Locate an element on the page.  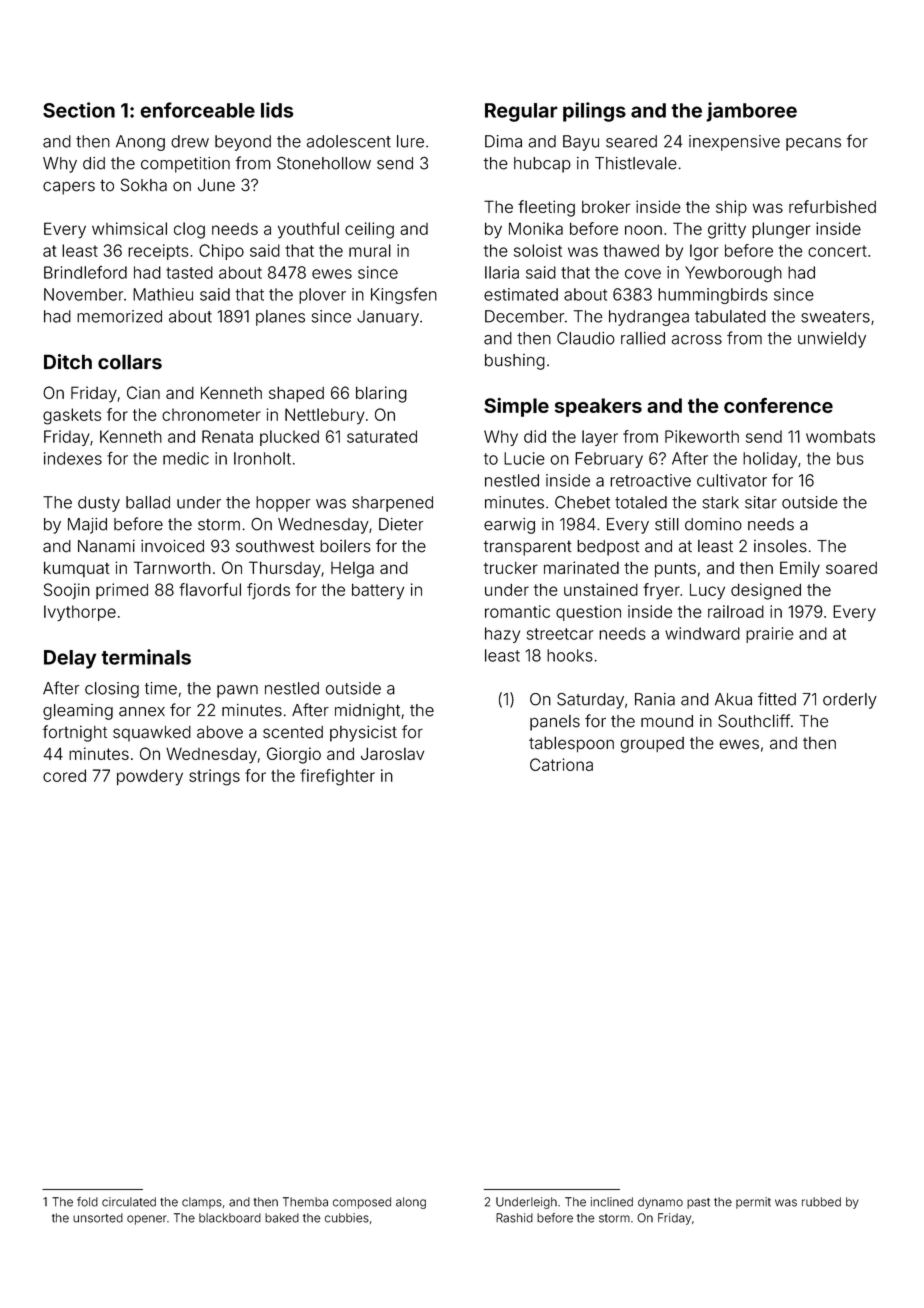
Catriona is located at coordinates (561, 764).
